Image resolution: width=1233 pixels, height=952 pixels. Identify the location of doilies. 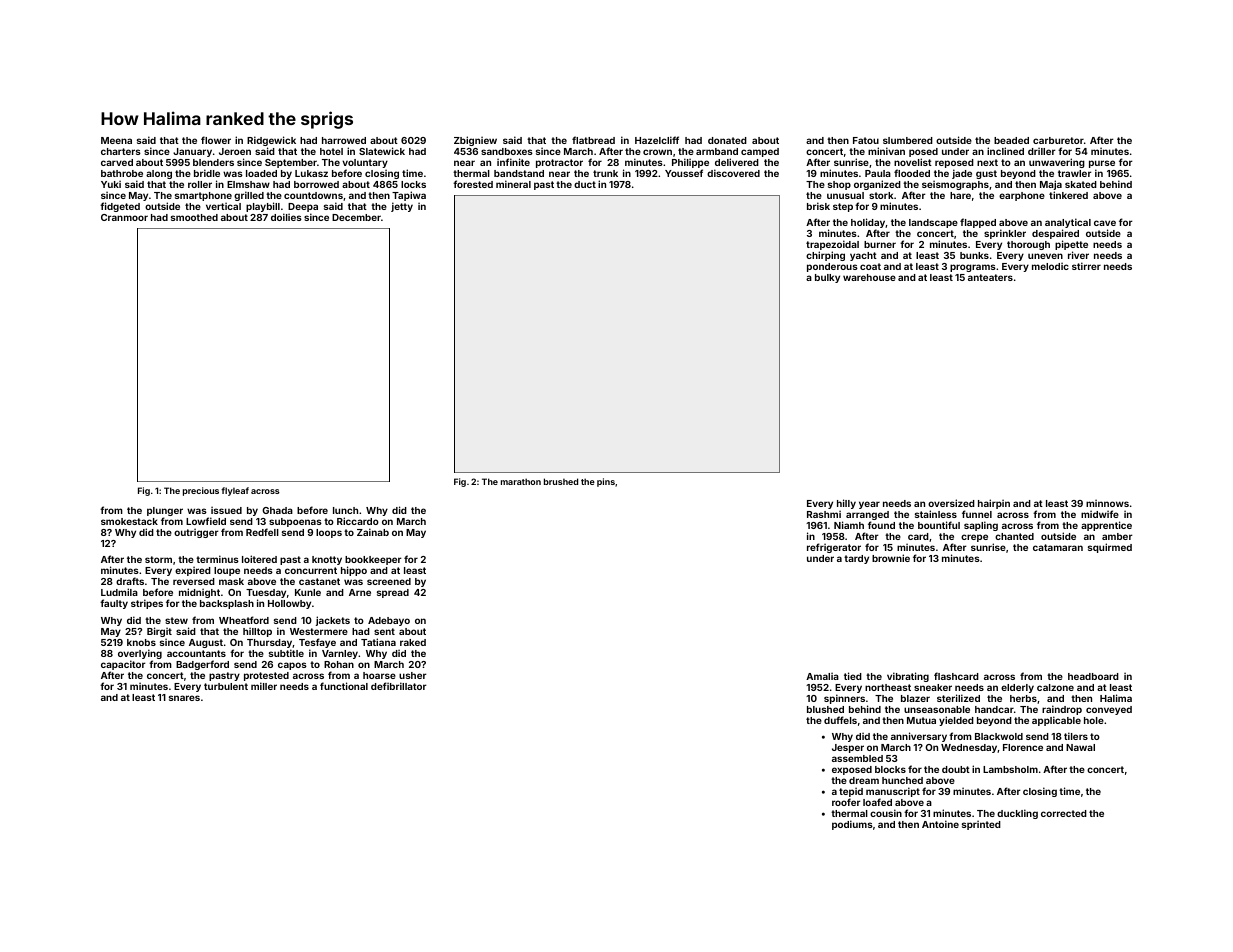
(286, 217).
